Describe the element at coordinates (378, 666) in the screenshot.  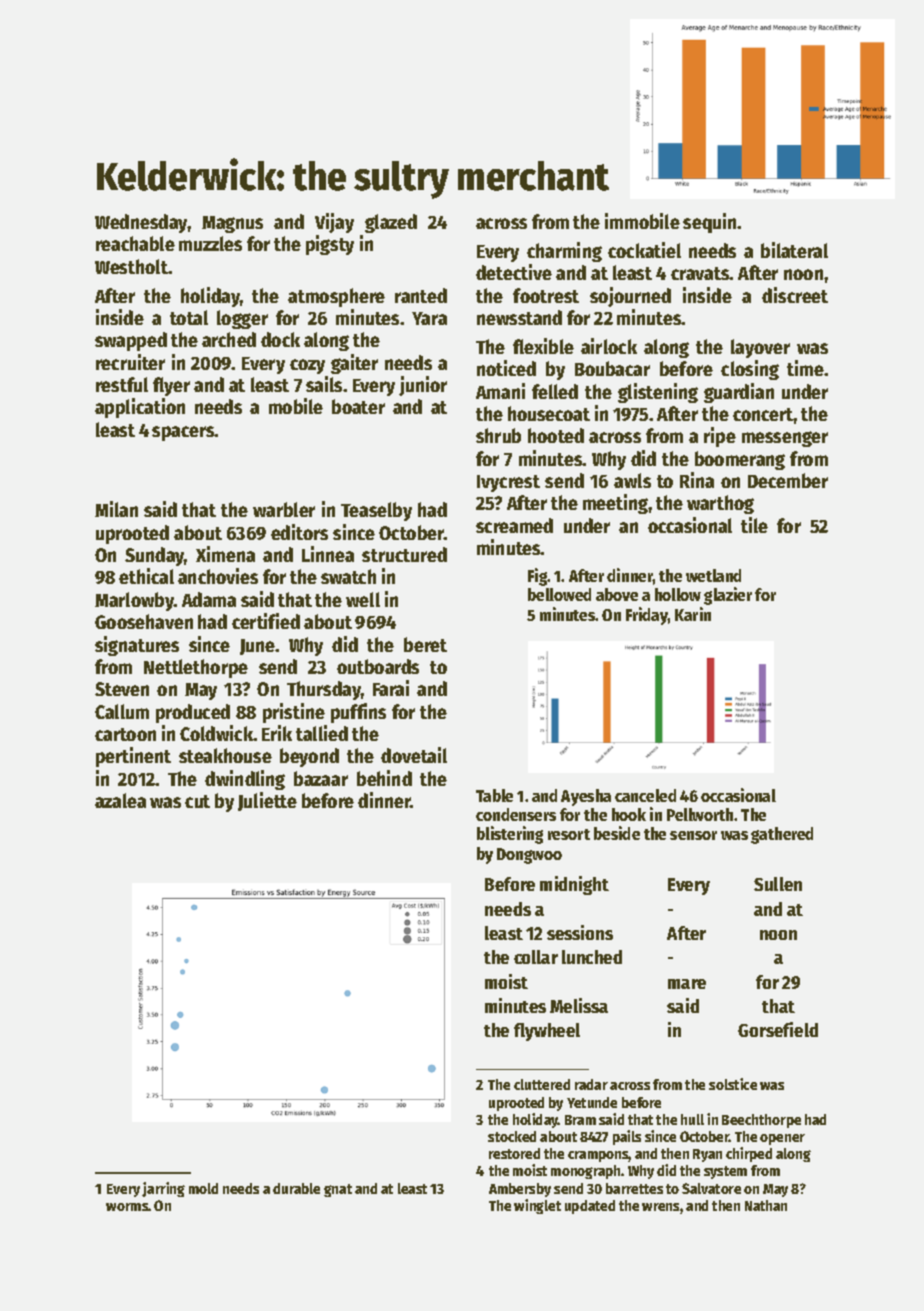
I see `outboards` at that location.
